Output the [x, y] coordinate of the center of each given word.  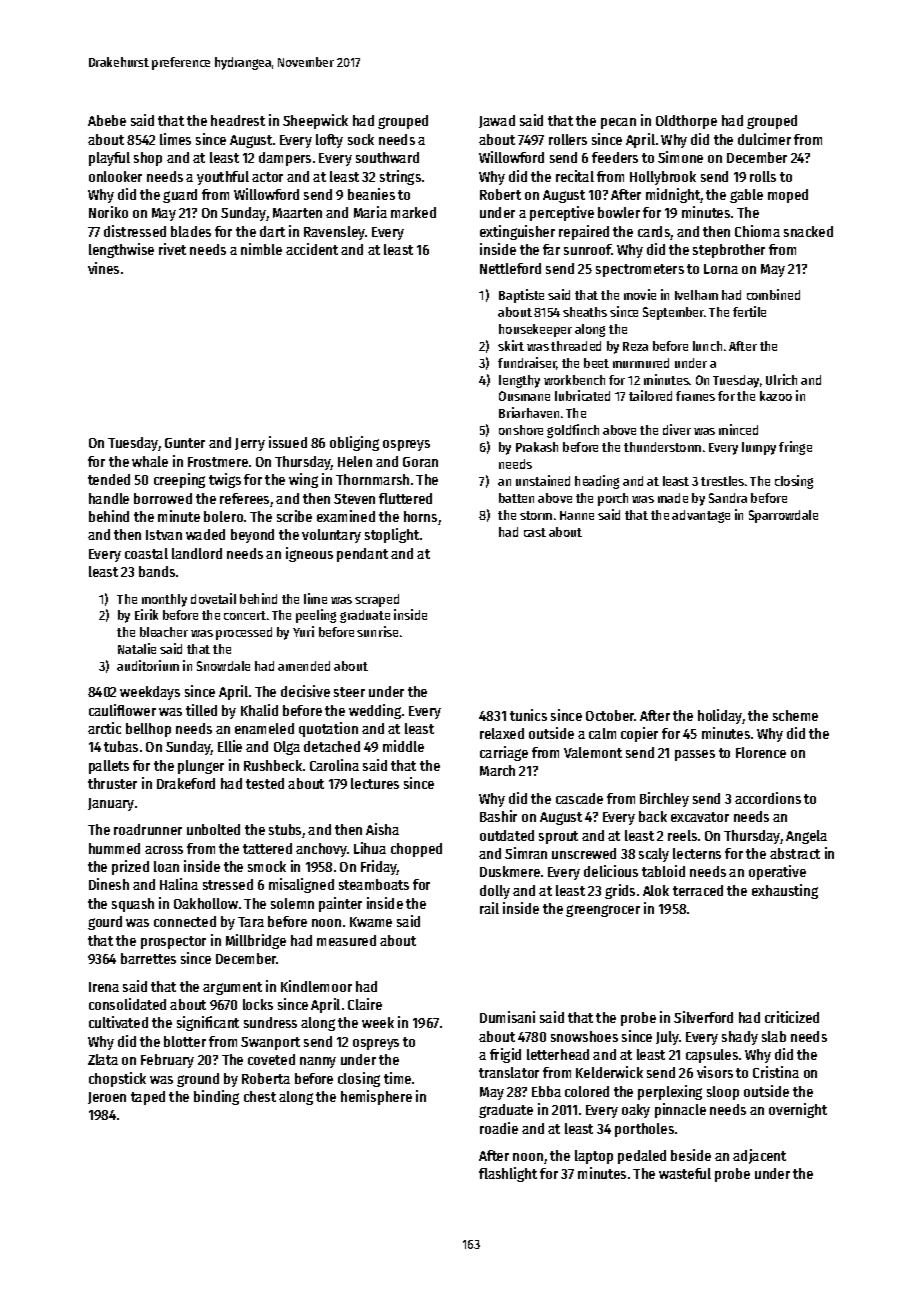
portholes [644, 1130]
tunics [528, 715]
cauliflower [122, 710]
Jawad [497, 121]
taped [148, 1098]
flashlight [508, 1174]
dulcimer [764, 139]
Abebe [107, 120]
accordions [768, 798]
